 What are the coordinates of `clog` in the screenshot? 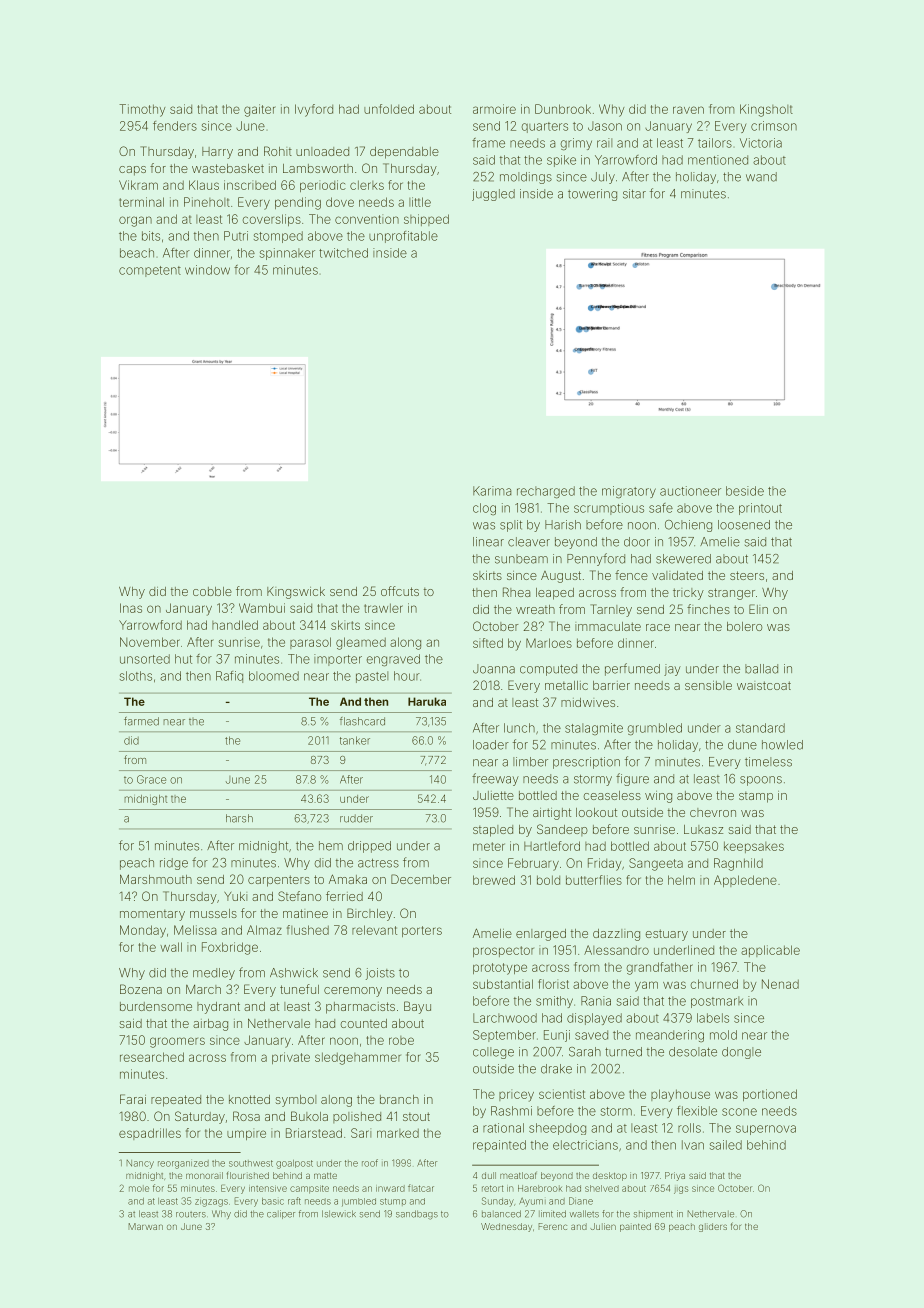 It's located at (484, 509).
